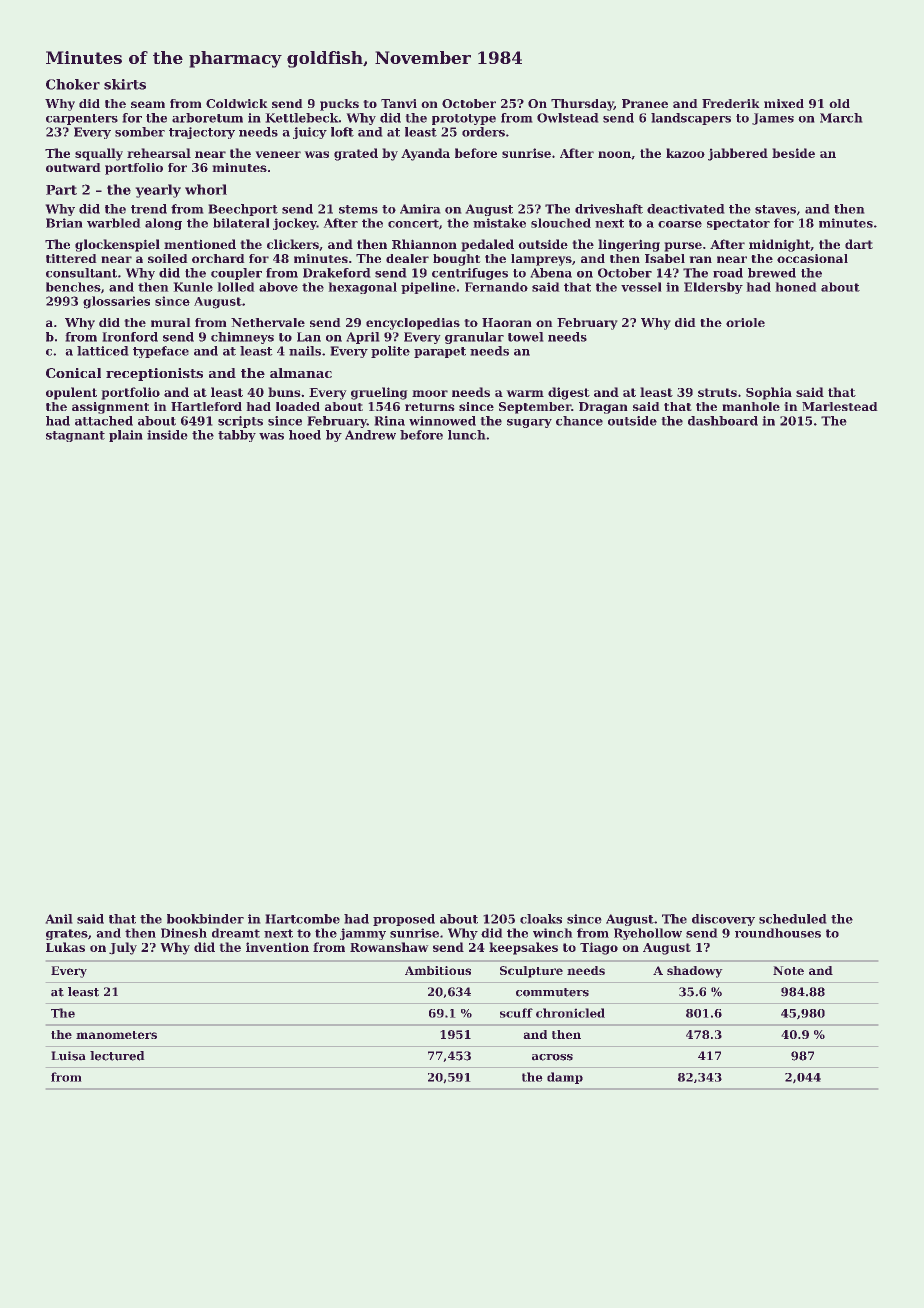  I want to click on glossaries, so click(116, 302).
